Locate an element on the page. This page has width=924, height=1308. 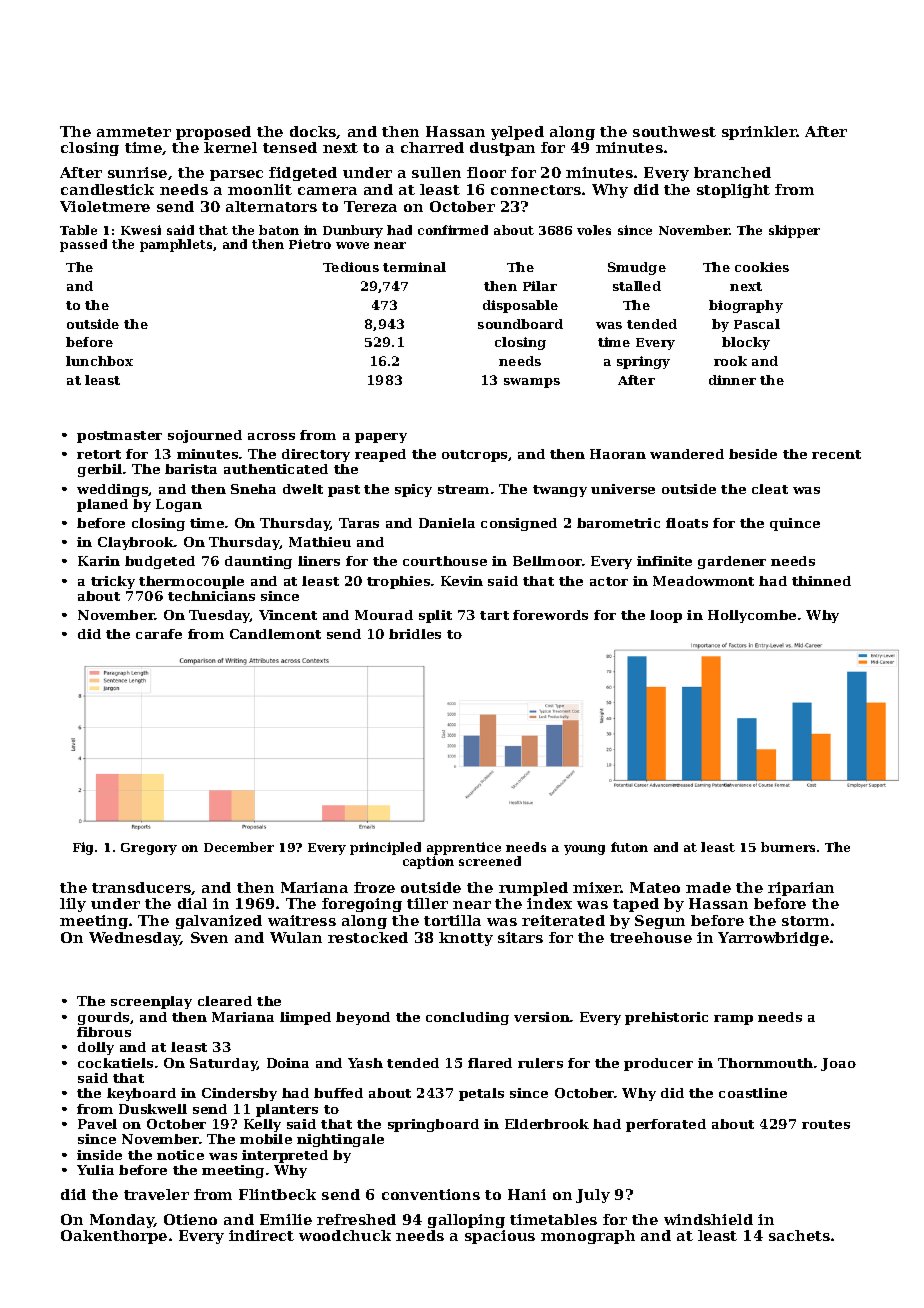
docks is located at coordinates (313, 132).
